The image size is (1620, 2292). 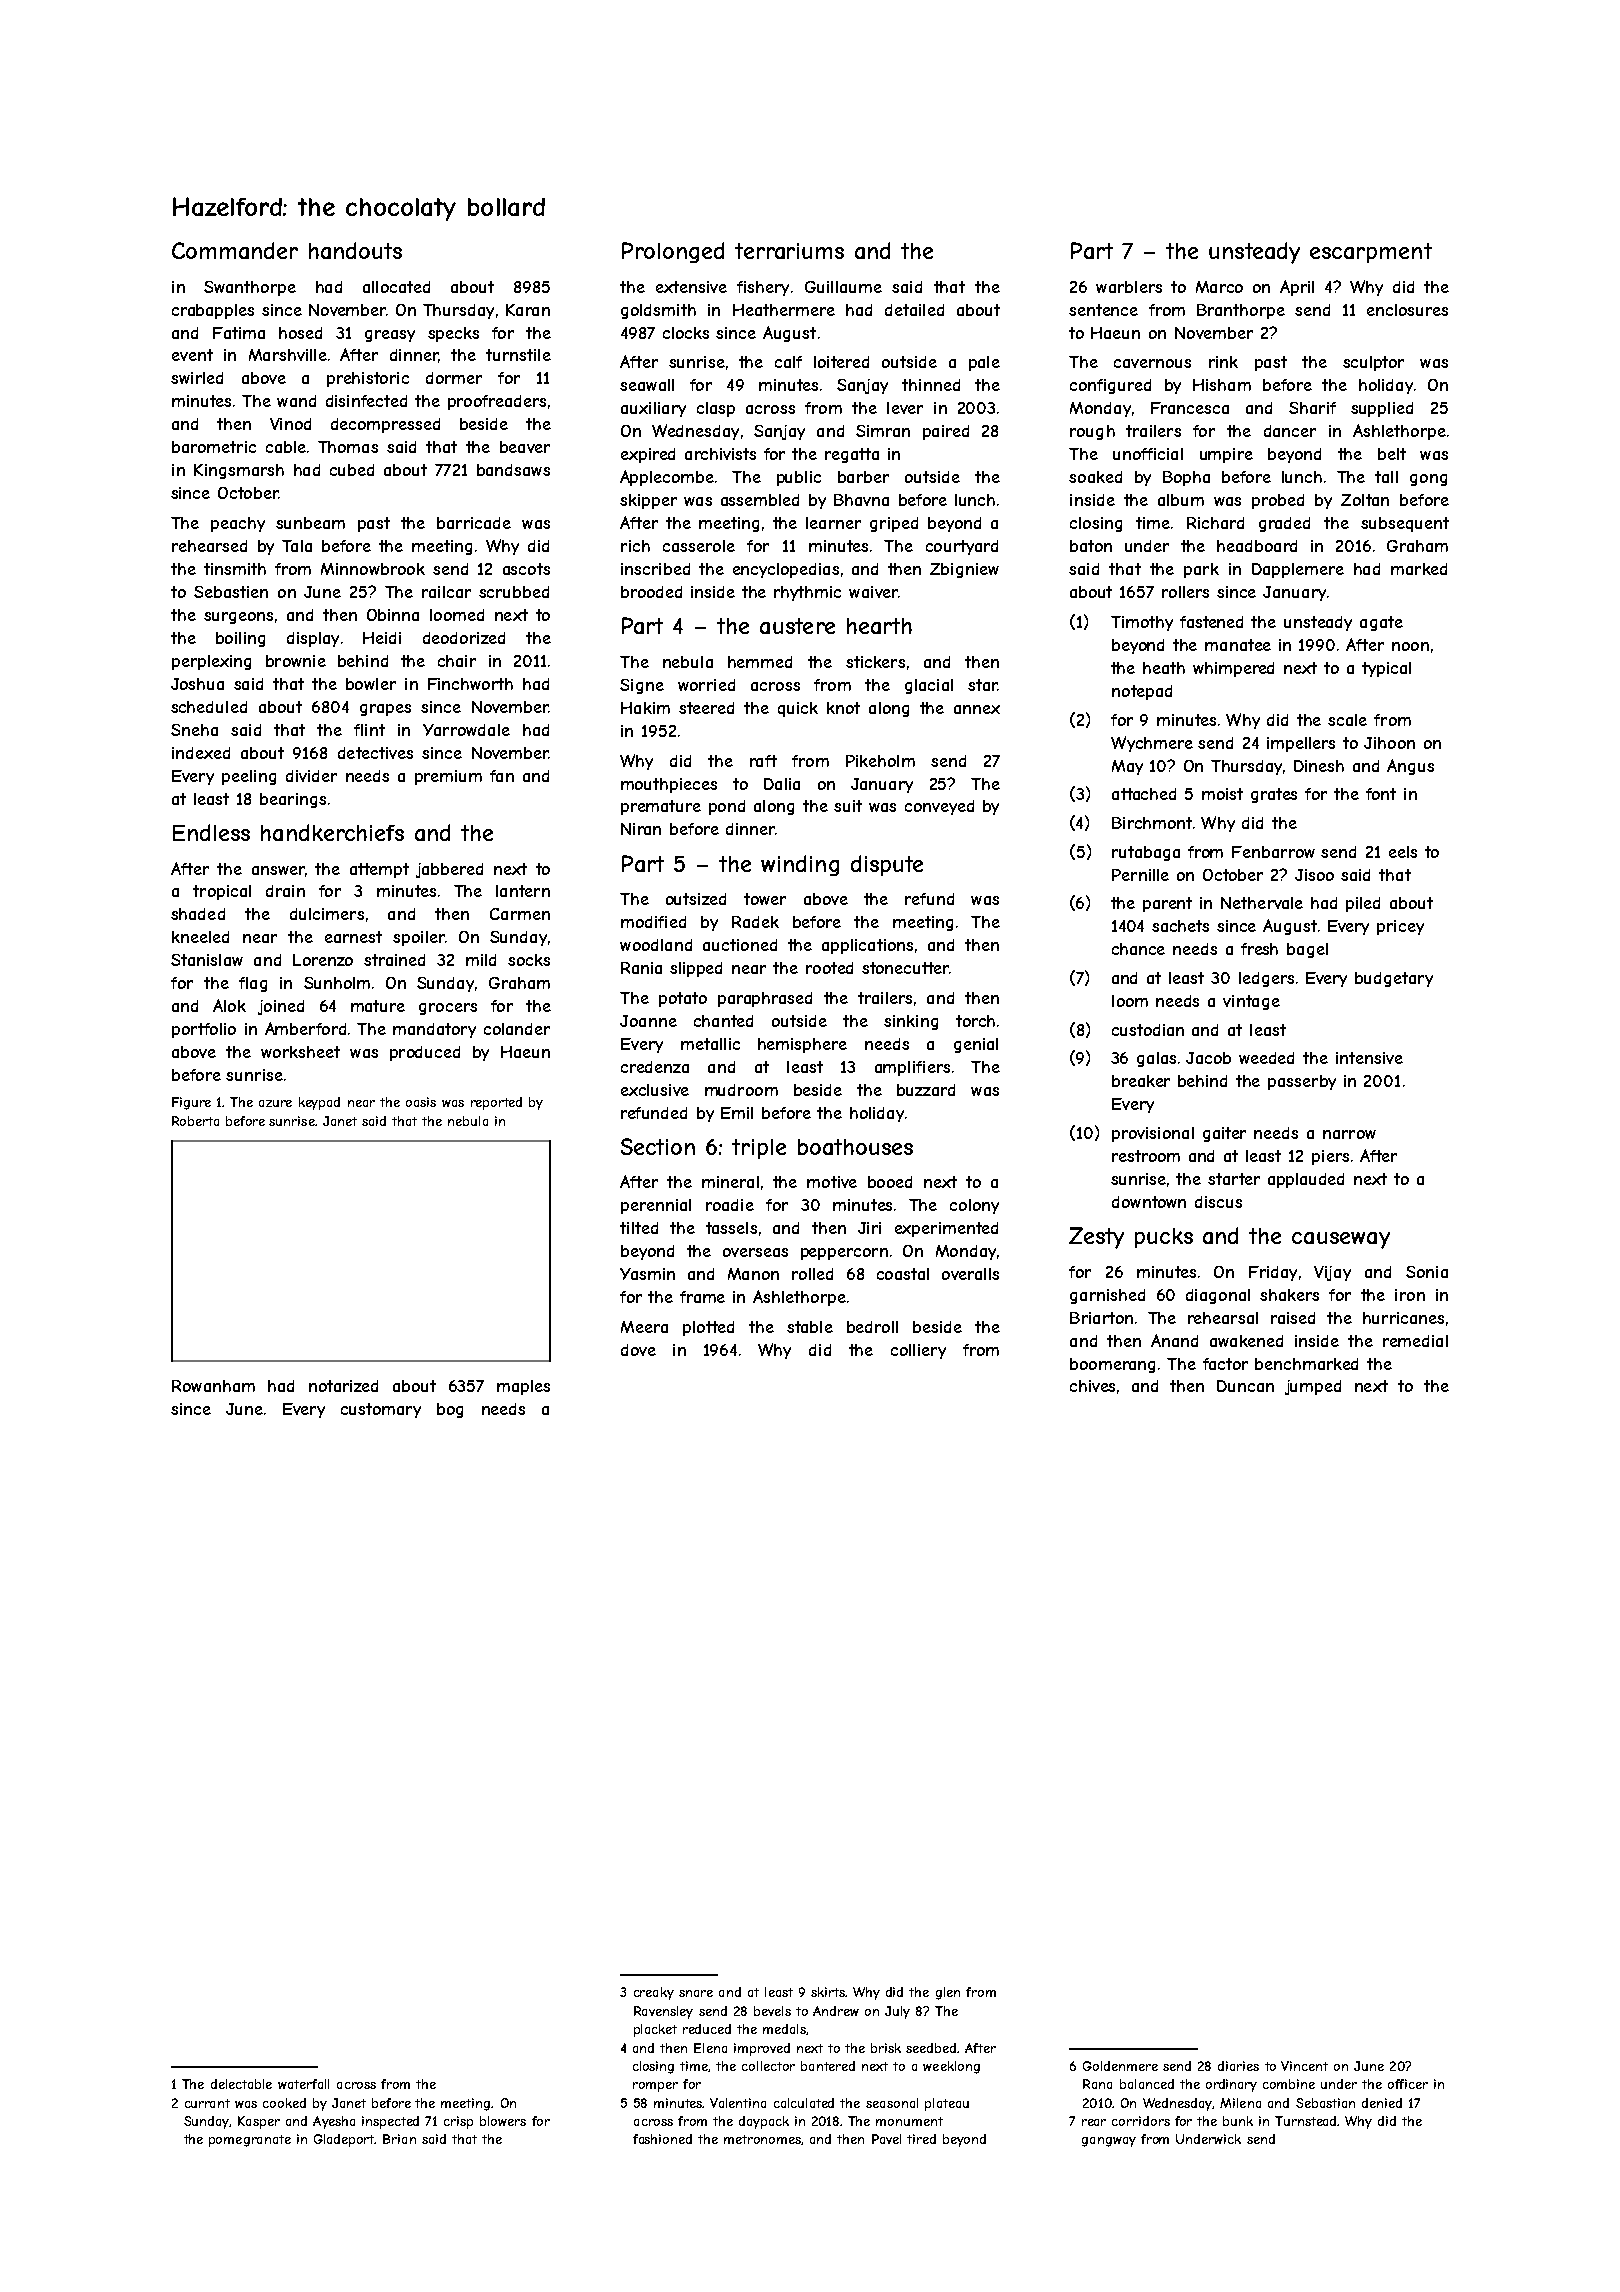 What do you see at coordinates (828, 1992) in the screenshot?
I see `skirts` at bounding box center [828, 1992].
